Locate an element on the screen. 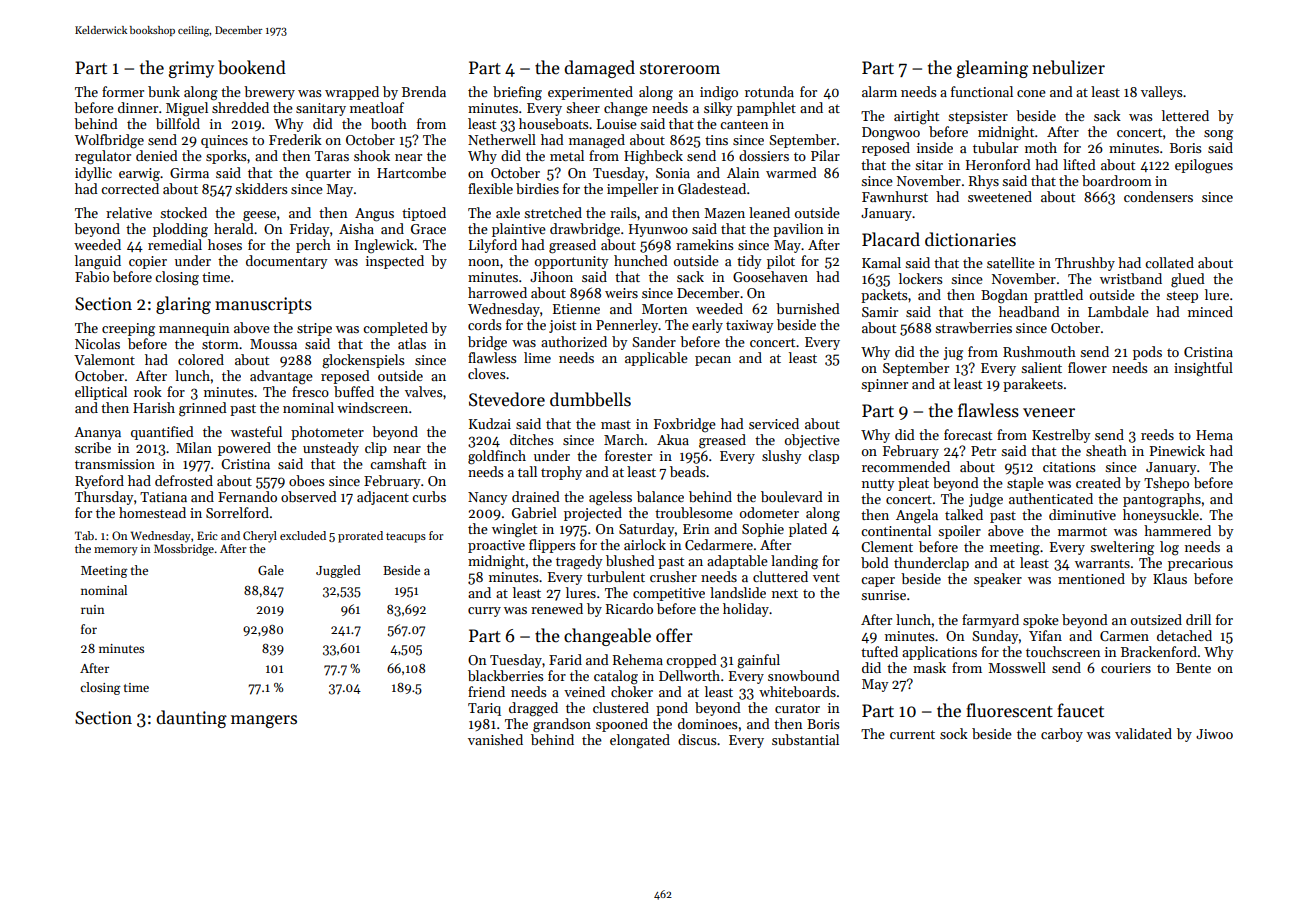  Jiwoo is located at coordinates (1214, 734).
